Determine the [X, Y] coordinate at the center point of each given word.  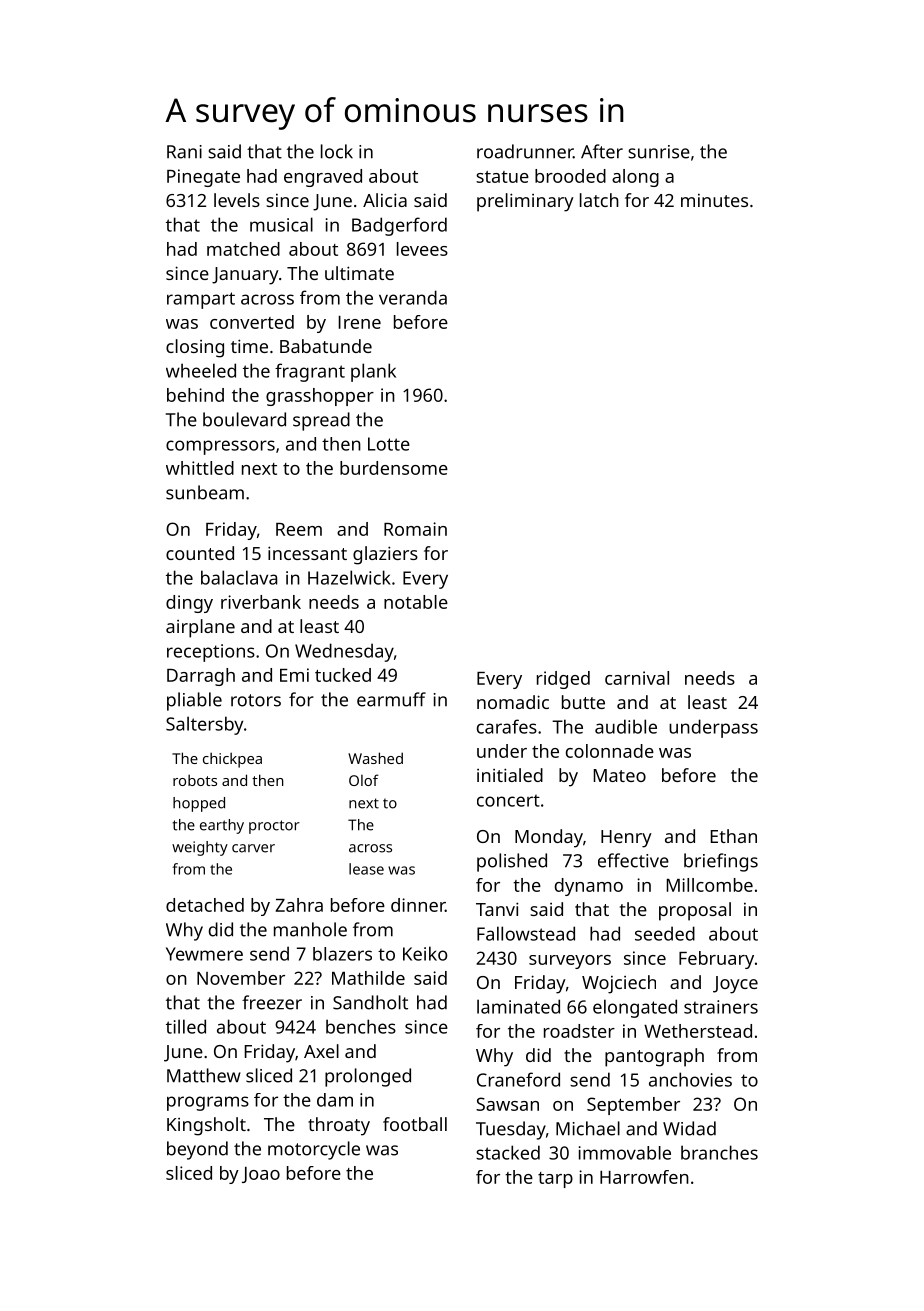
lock [337, 151]
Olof [364, 780]
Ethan [734, 836]
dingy [189, 604]
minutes [714, 200]
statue [502, 177]
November [241, 978]
